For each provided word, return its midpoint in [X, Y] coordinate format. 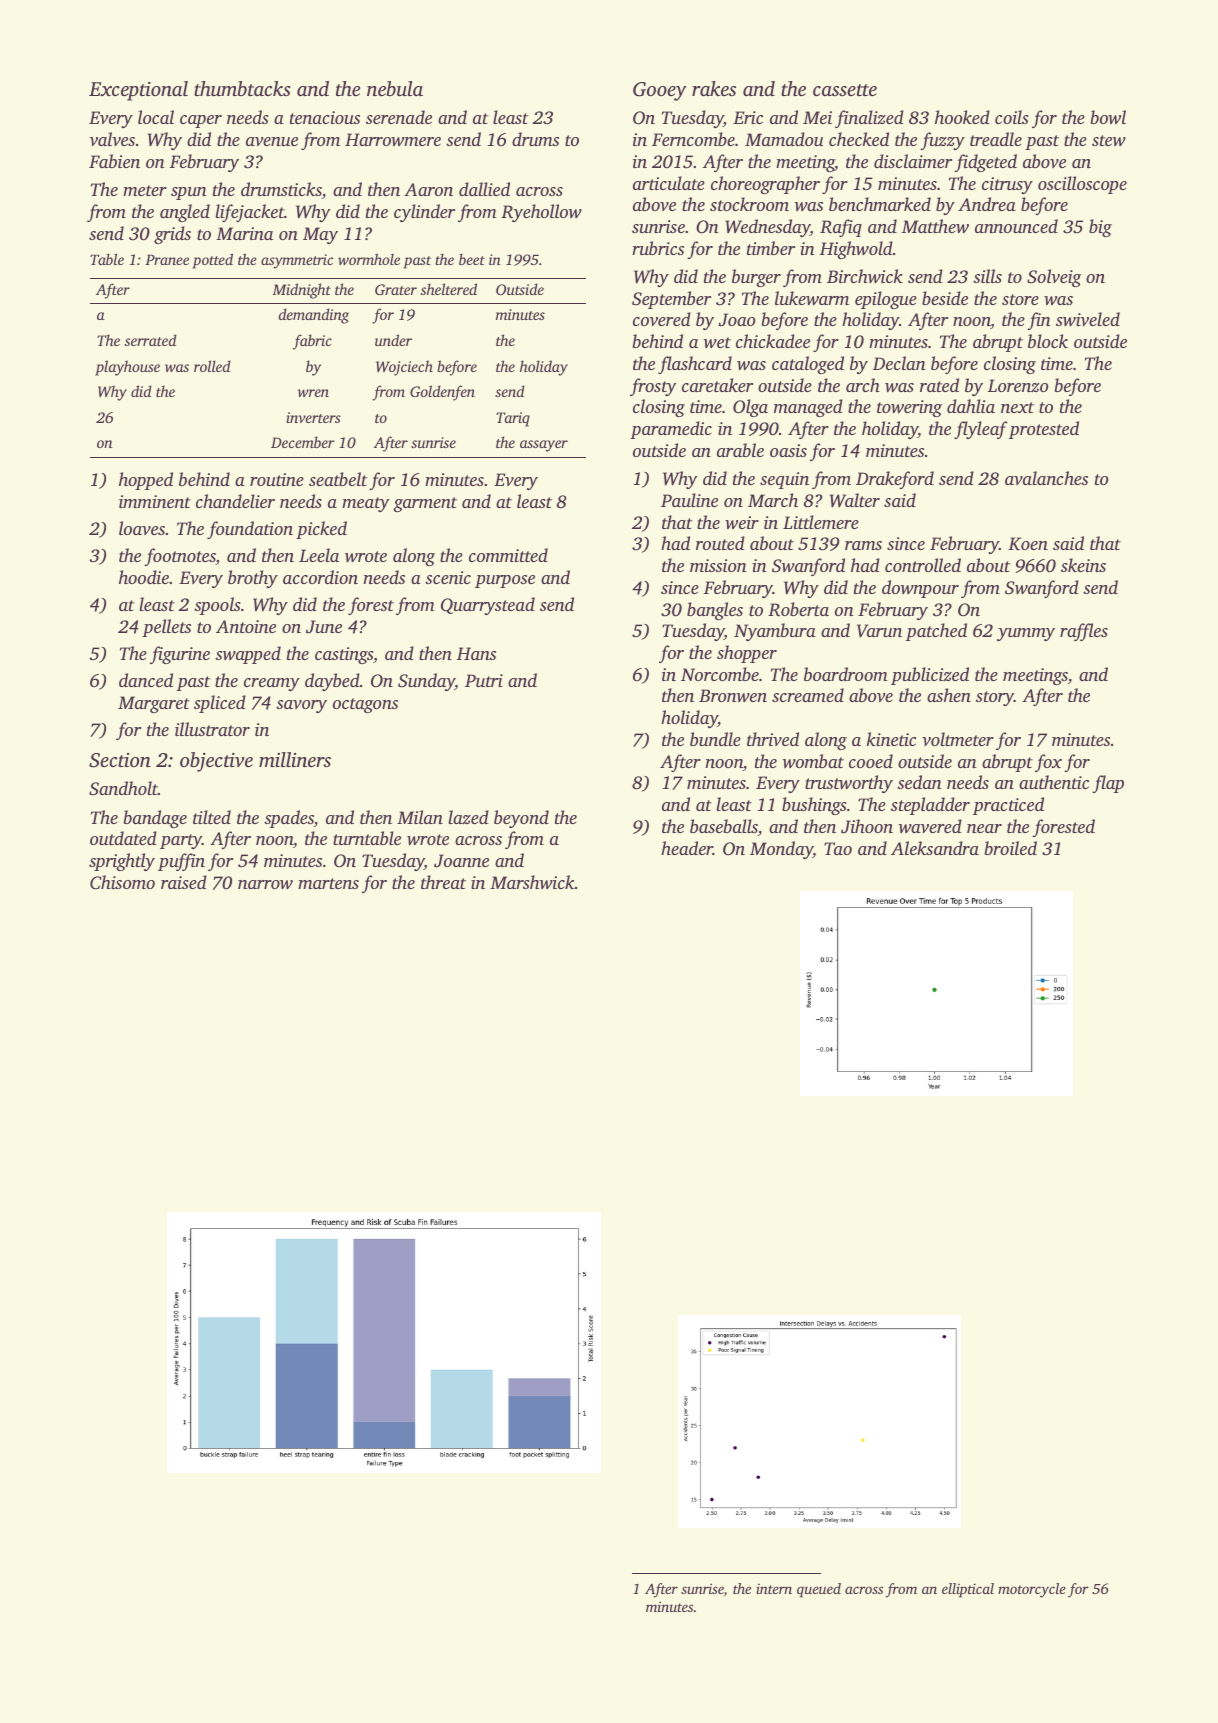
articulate [669, 183]
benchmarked [880, 204]
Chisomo [122, 882]
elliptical [968, 1590]
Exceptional [138, 91]
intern [774, 1589]
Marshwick [532, 882]
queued [819, 1590]
